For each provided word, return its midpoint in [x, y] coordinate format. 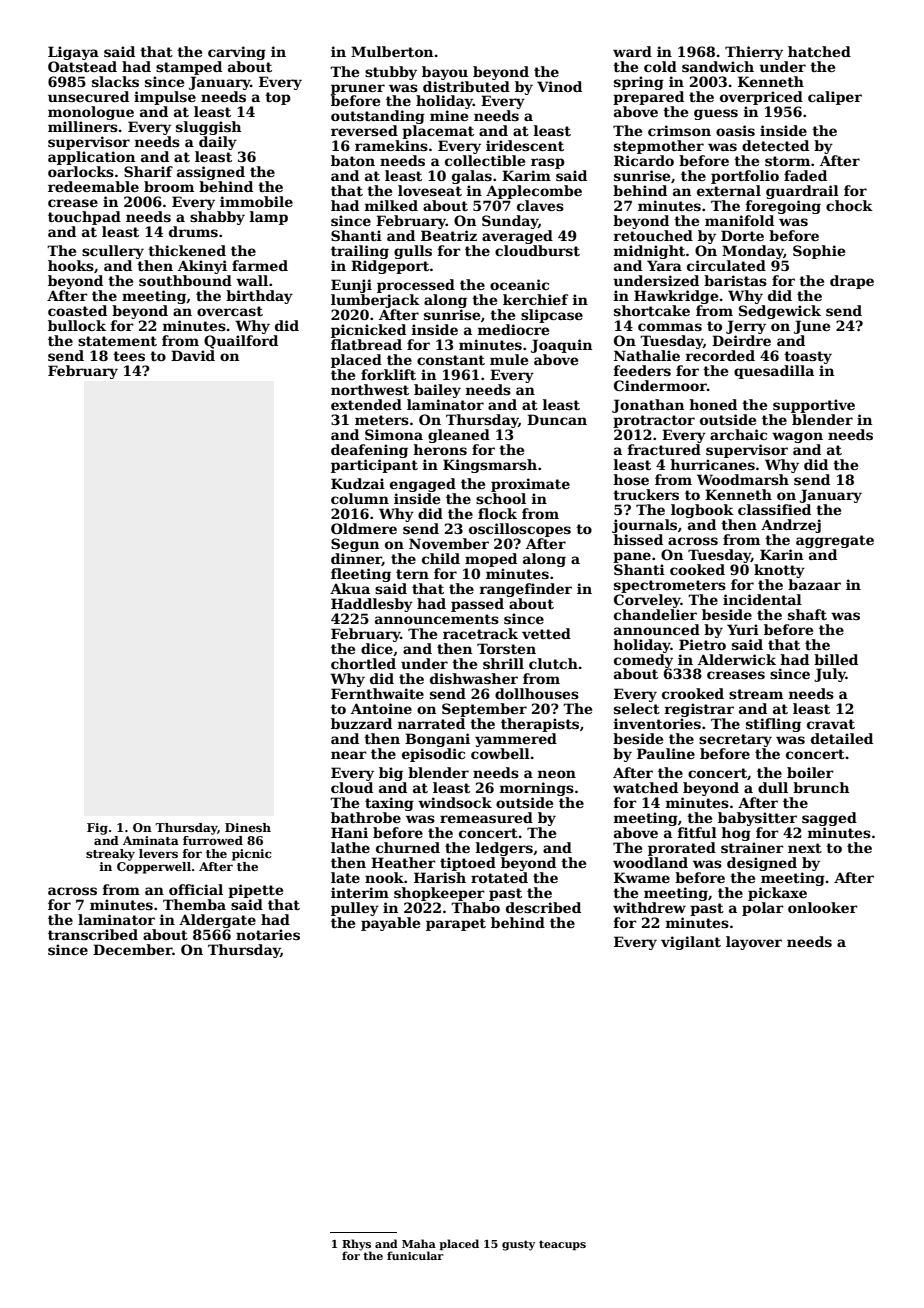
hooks [71, 265]
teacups [562, 1245]
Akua [350, 588]
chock [849, 205]
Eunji [351, 286]
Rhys [356, 1245]
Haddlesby [372, 605]
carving [237, 53]
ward [632, 51]
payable [390, 924]
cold [660, 66]
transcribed [93, 934]
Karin [781, 554]
